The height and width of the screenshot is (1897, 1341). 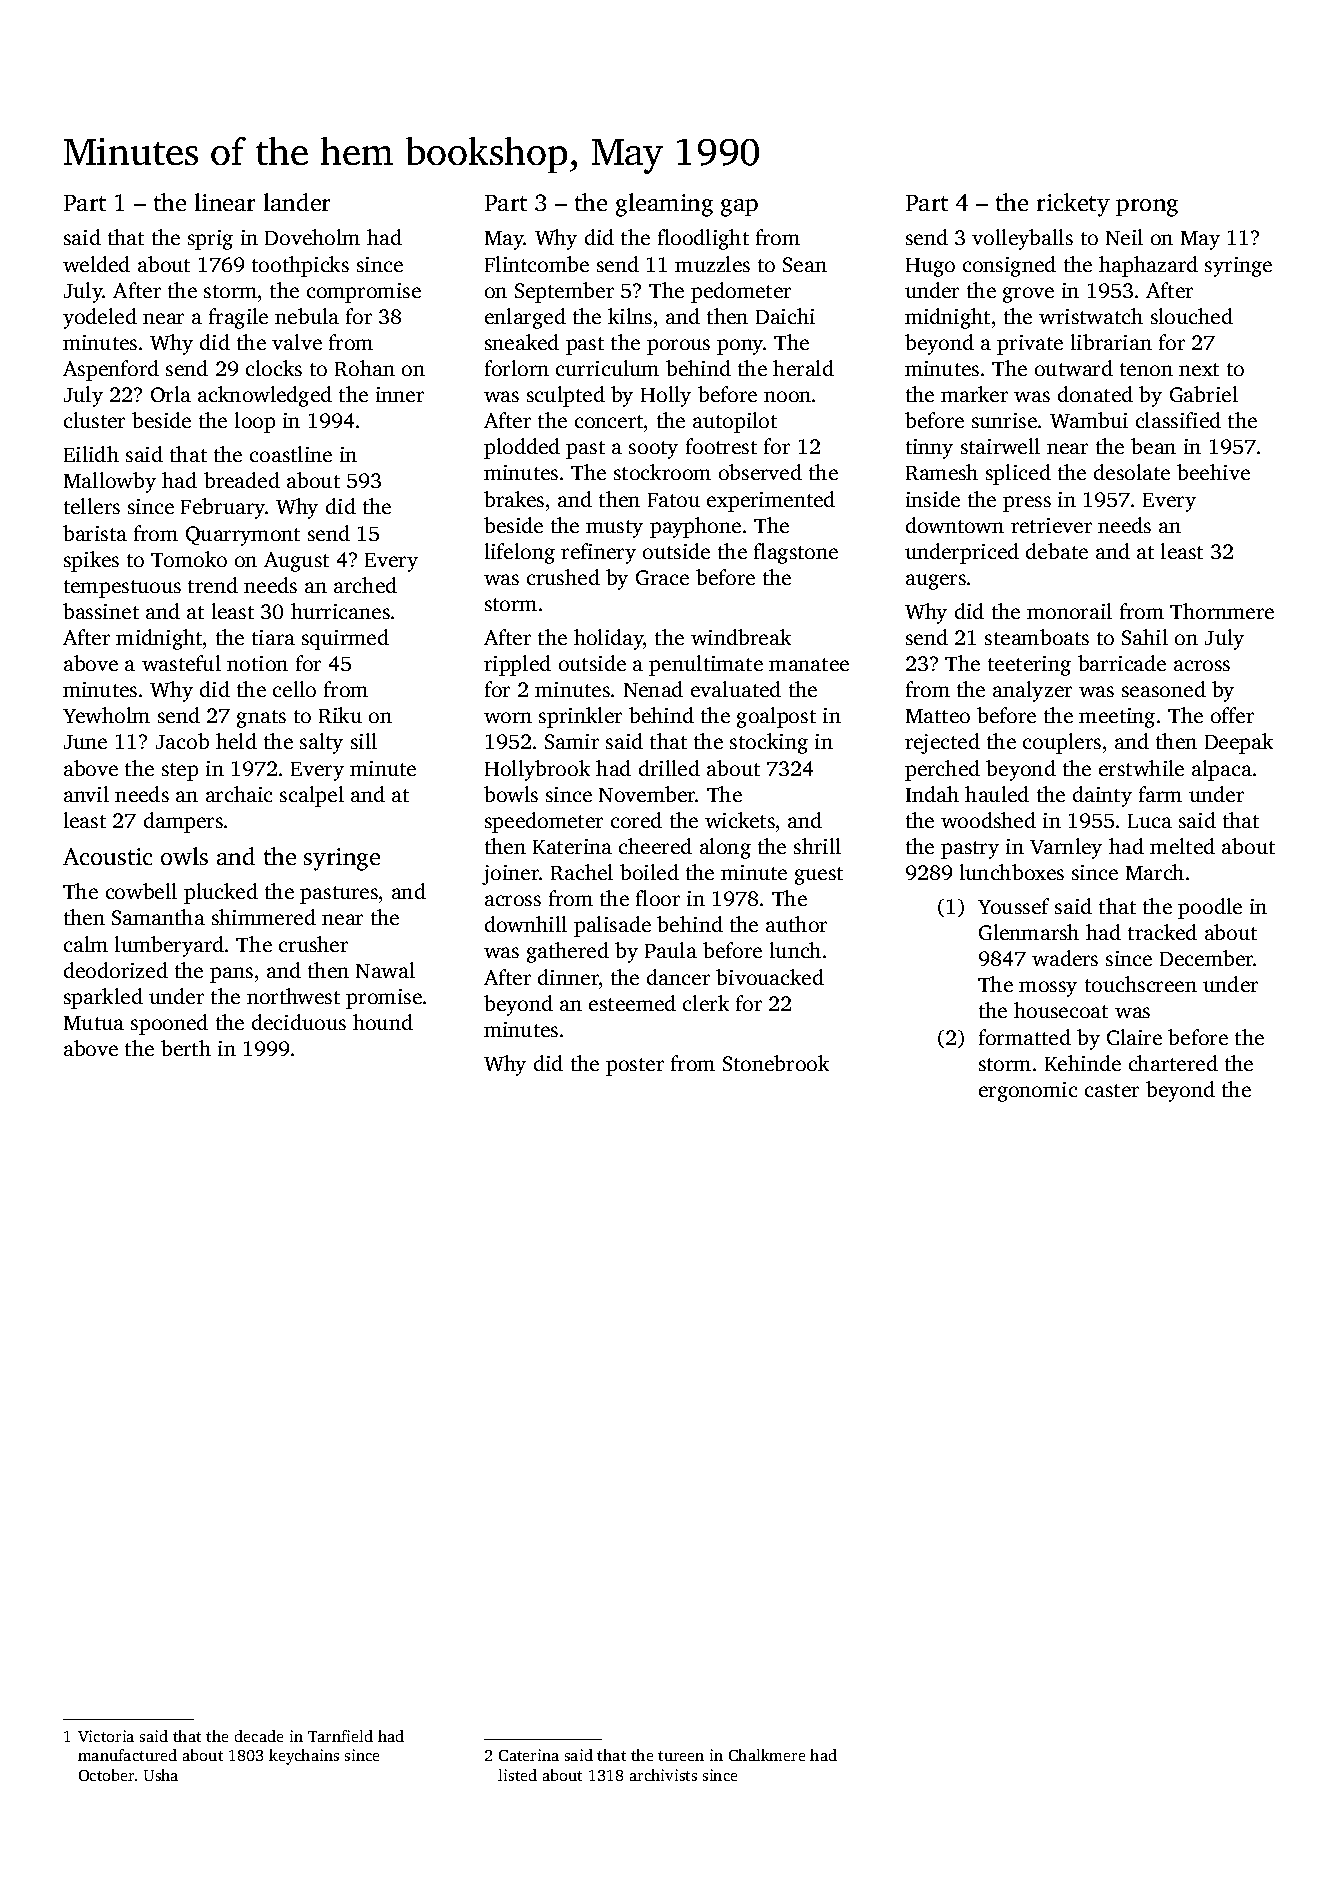 What do you see at coordinates (942, 472) in the screenshot?
I see `Ramesh` at bounding box center [942, 472].
